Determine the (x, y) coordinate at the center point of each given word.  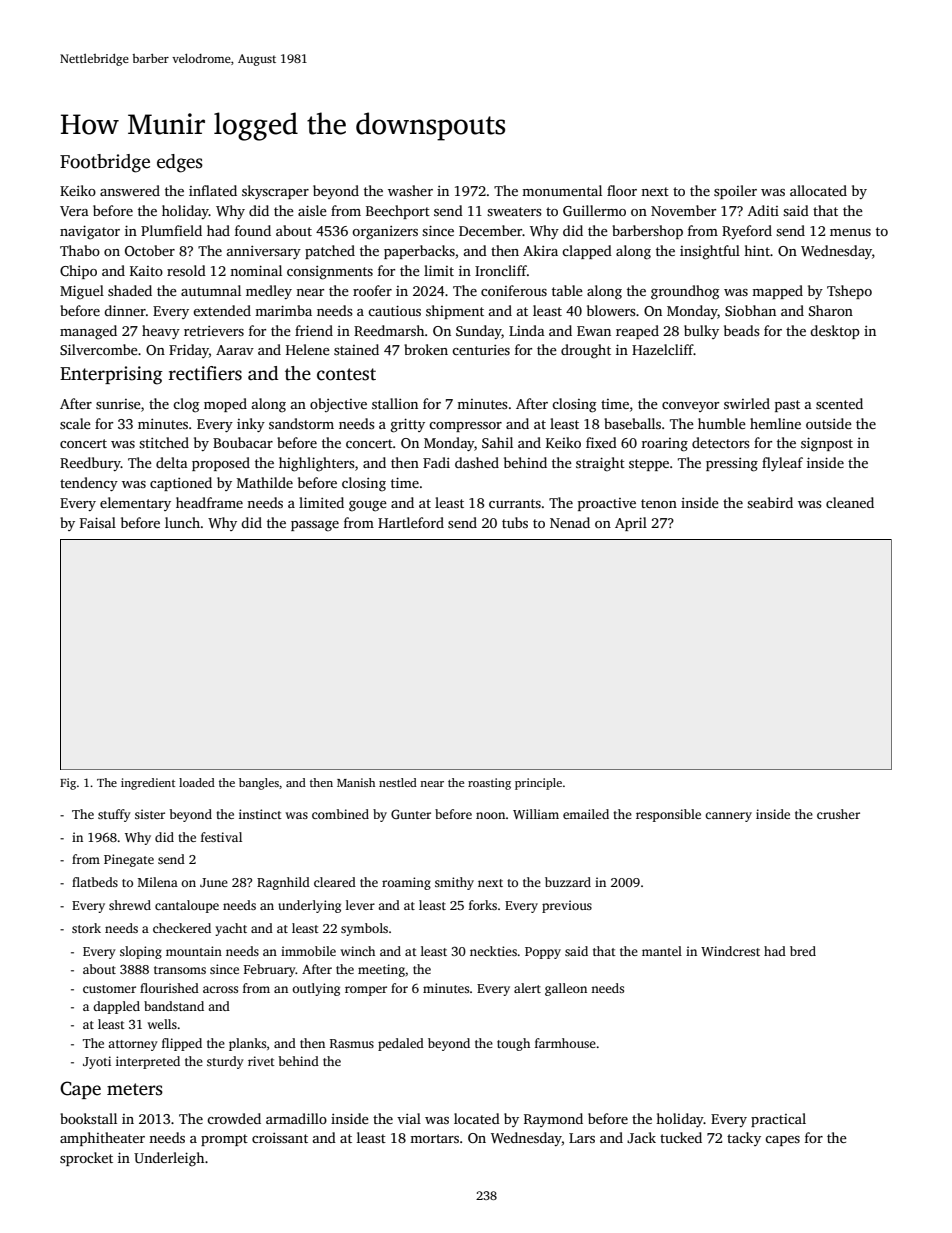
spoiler (735, 192)
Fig (68, 784)
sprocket (86, 1159)
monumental (562, 190)
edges (180, 163)
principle (538, 784)
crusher (838, 814)
